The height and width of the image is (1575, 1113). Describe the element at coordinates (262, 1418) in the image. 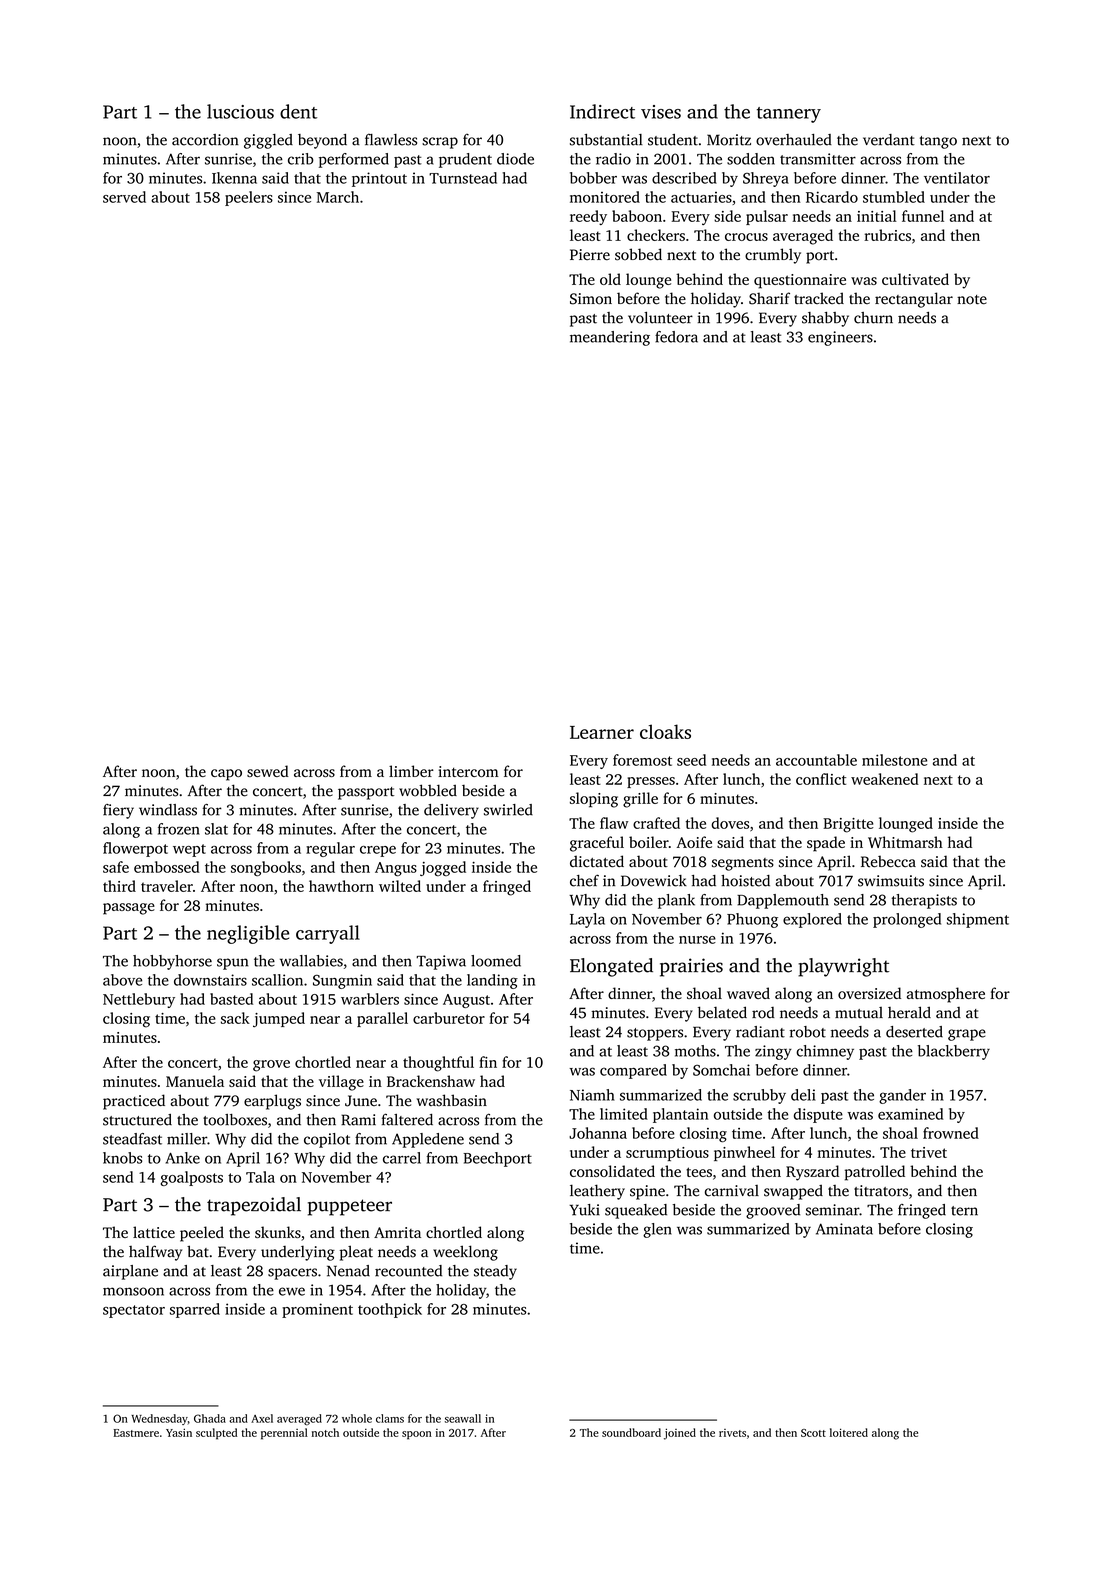

I see `Axel` at that location.
